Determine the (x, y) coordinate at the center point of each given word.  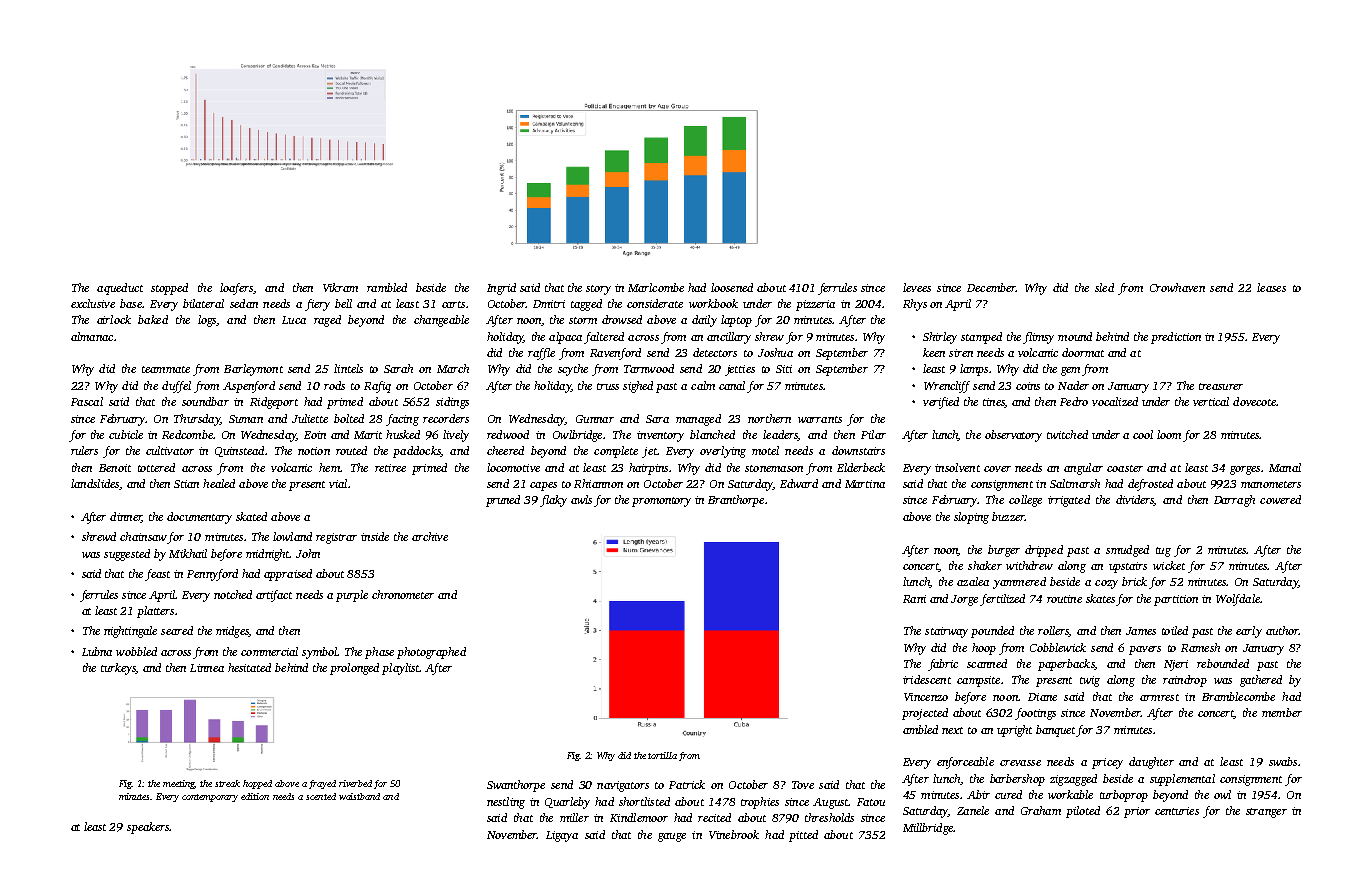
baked (153, 319)
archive (430, 536)
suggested (127, 555)
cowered (1280, 499)
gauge (672, 837)
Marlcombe (656, 287)
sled (1104, 287)
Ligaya (562, 836)
